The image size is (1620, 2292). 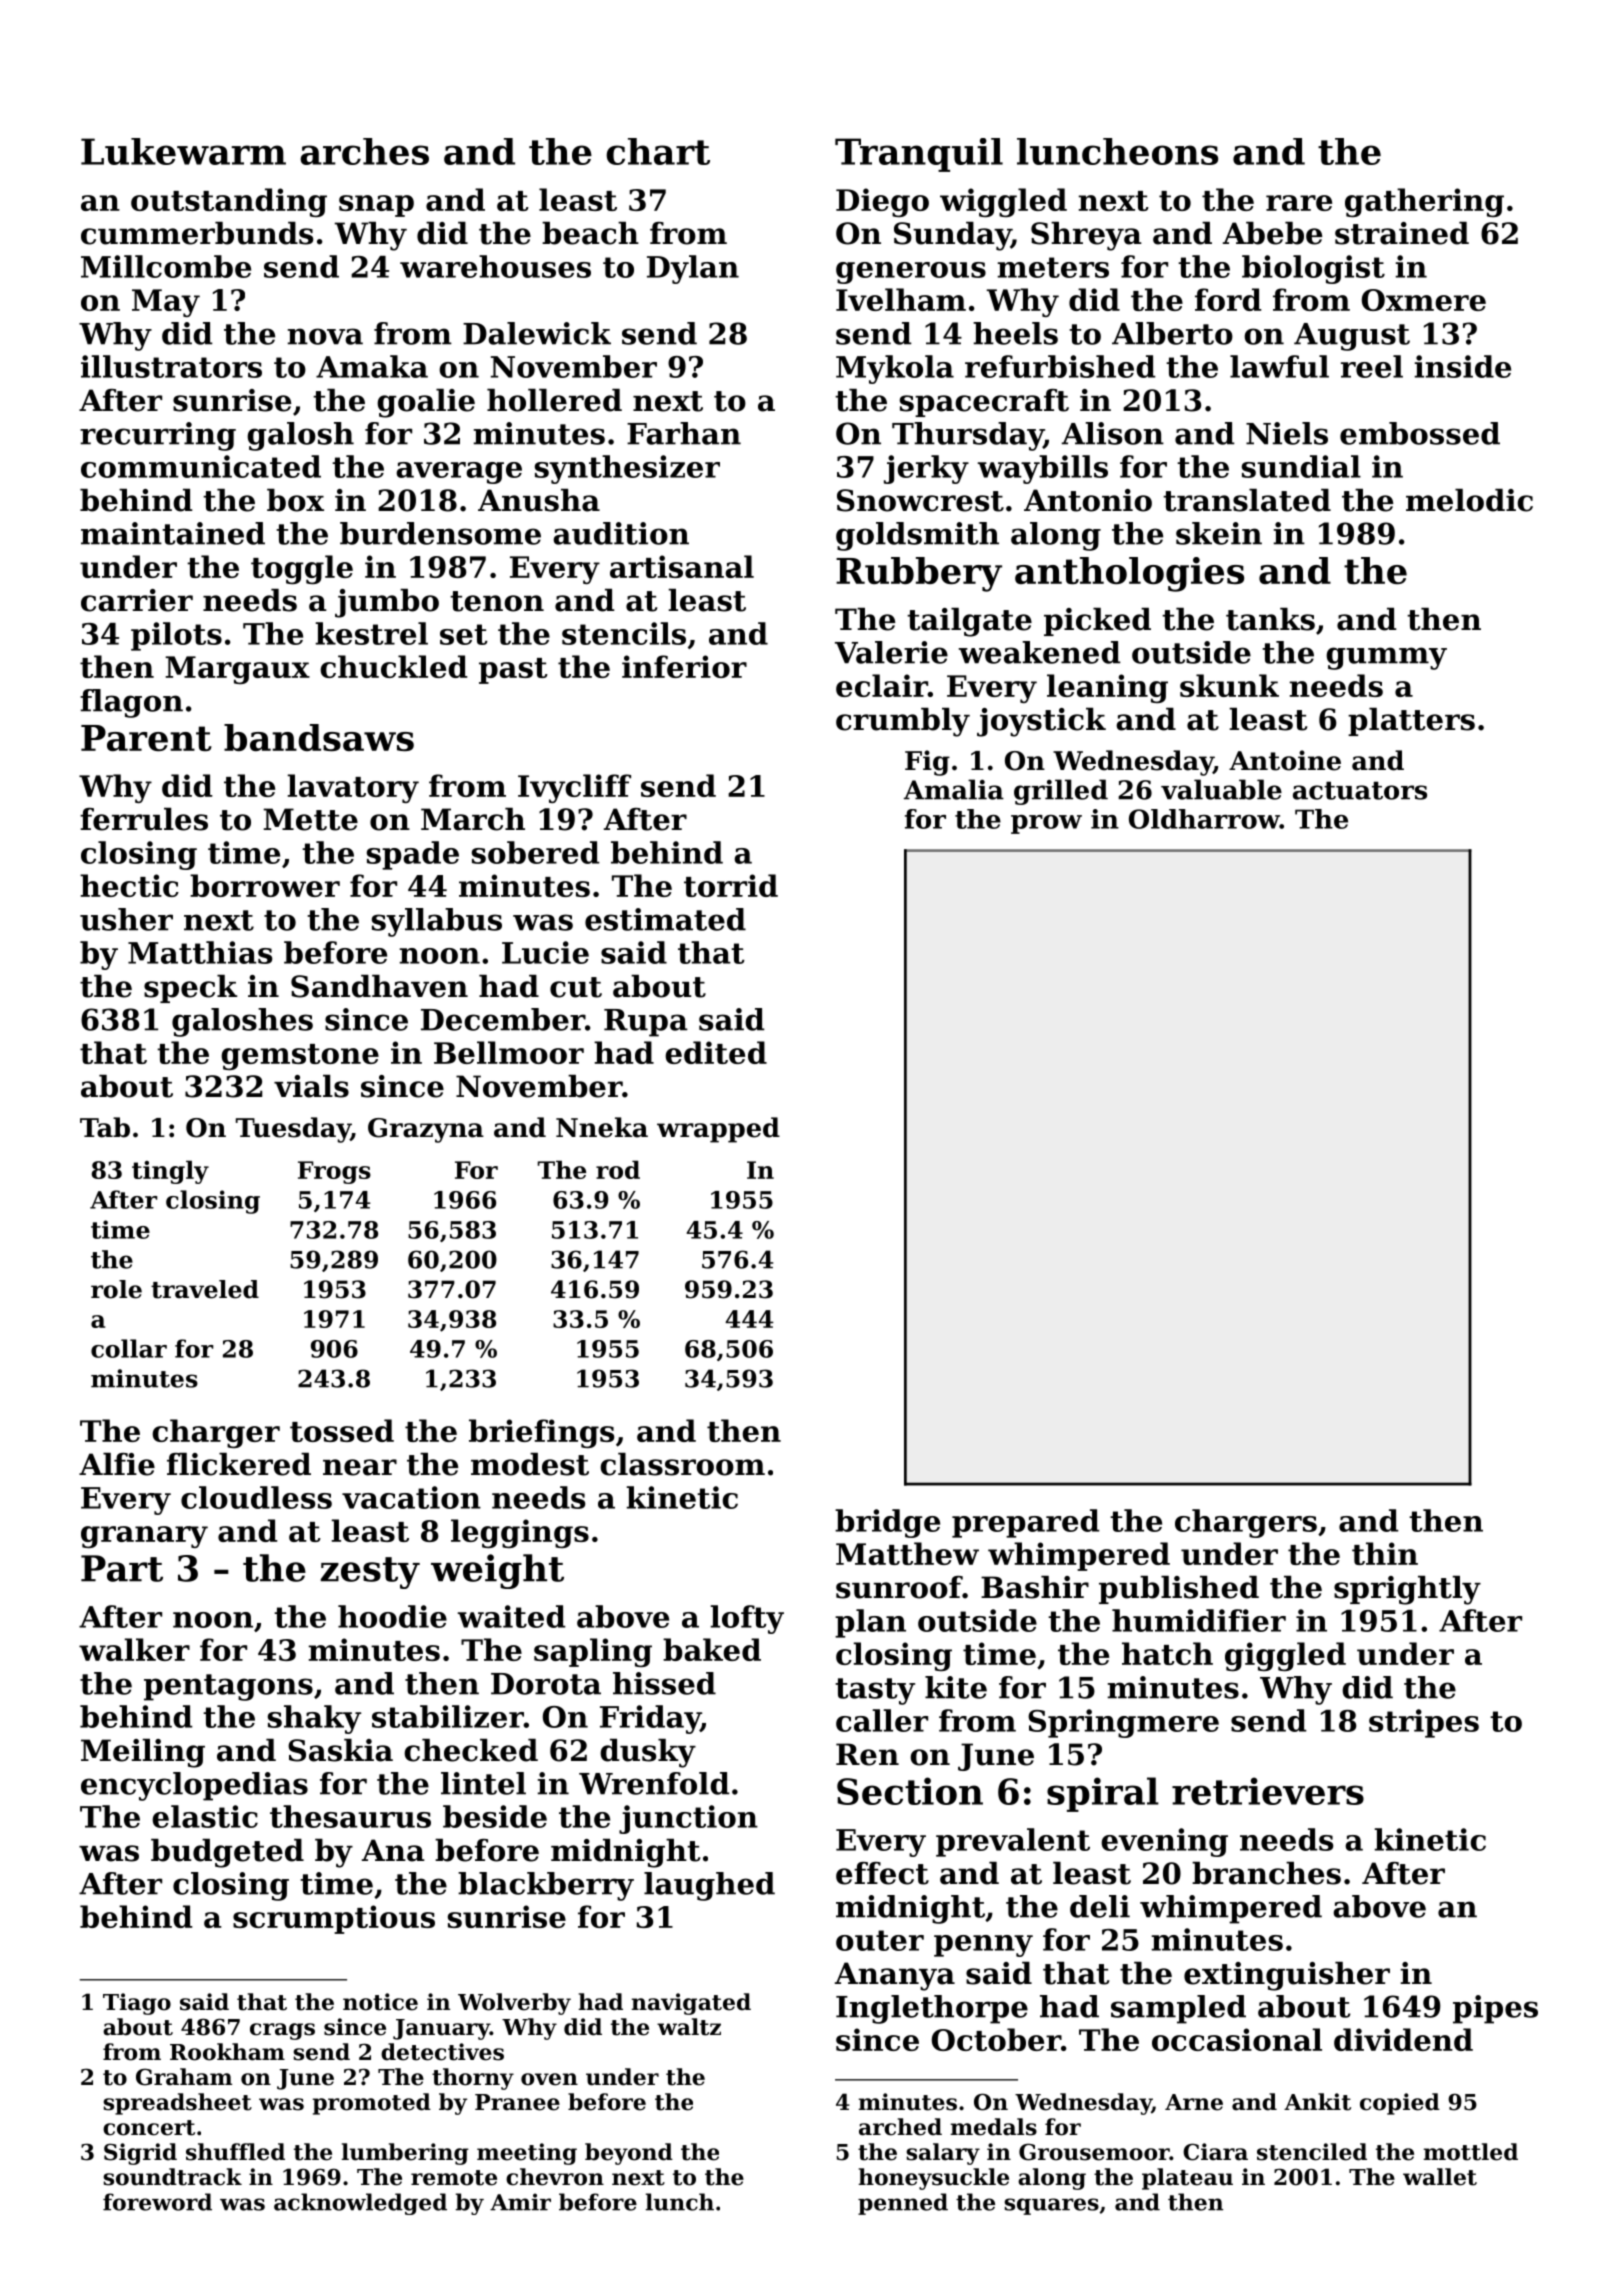 What do you see at coordinates (1360, 790) in the page?
I see `actuators` at bounding box center [1360, 790].
